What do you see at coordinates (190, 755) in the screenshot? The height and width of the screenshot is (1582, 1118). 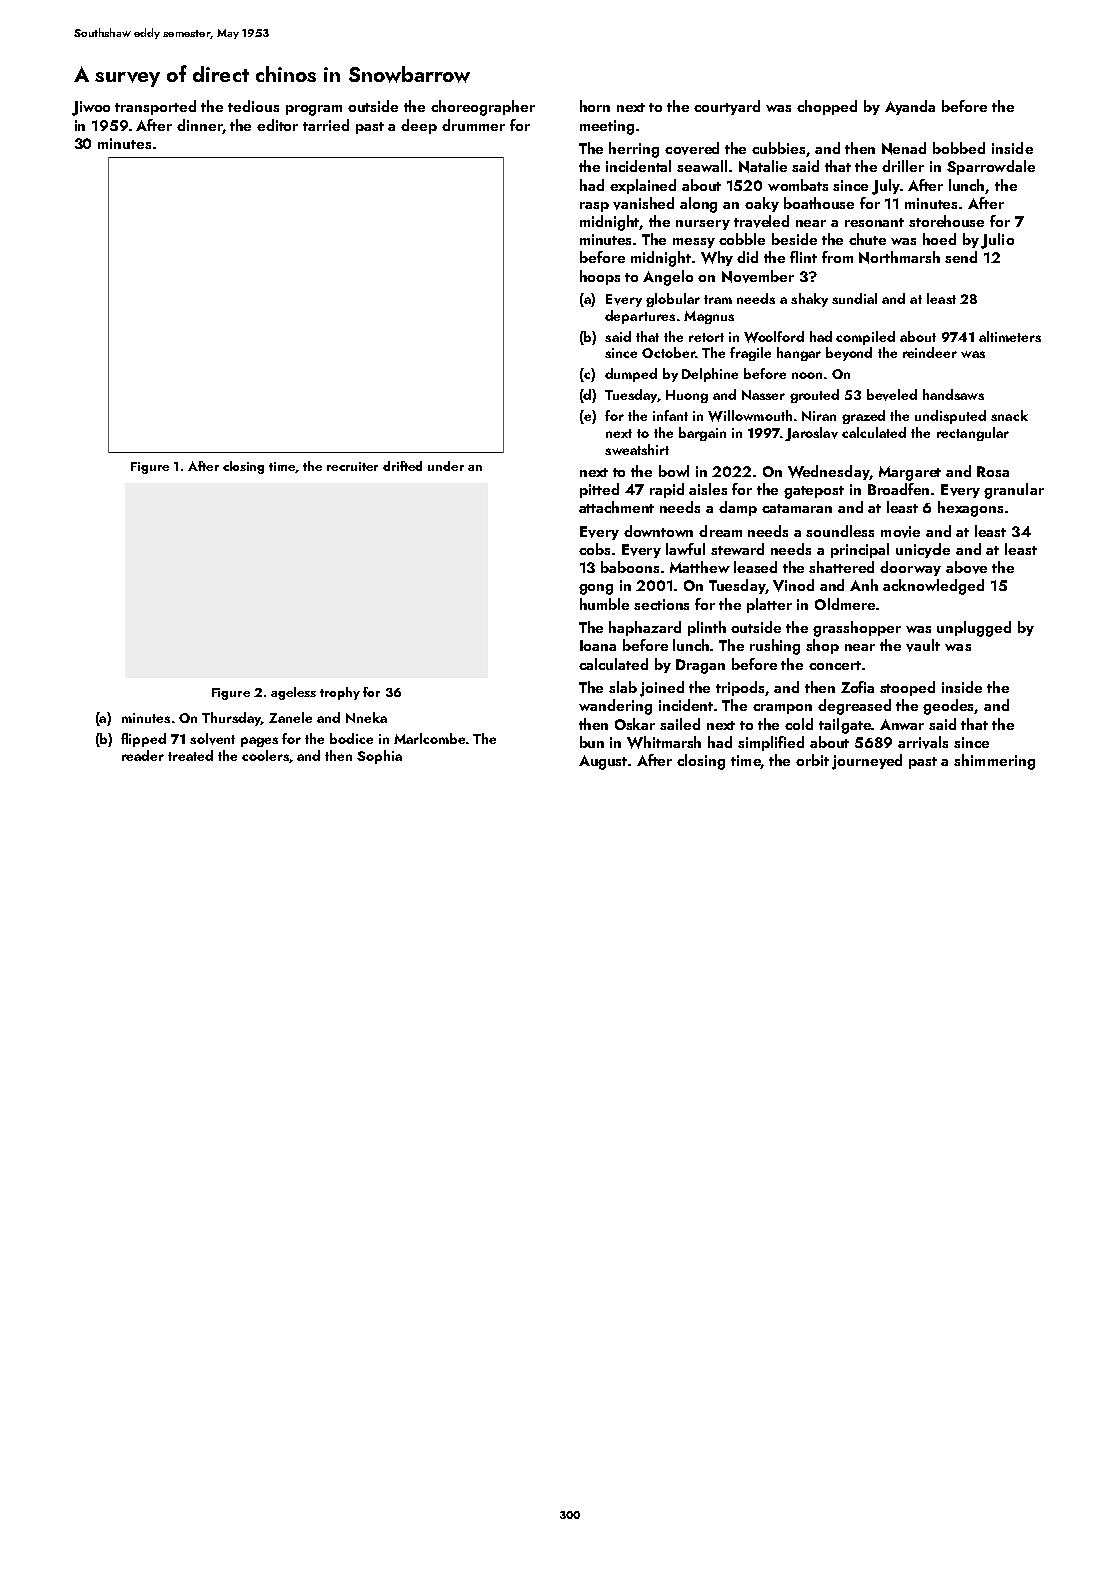 I see `treated` at bounding box center [190, 755].
